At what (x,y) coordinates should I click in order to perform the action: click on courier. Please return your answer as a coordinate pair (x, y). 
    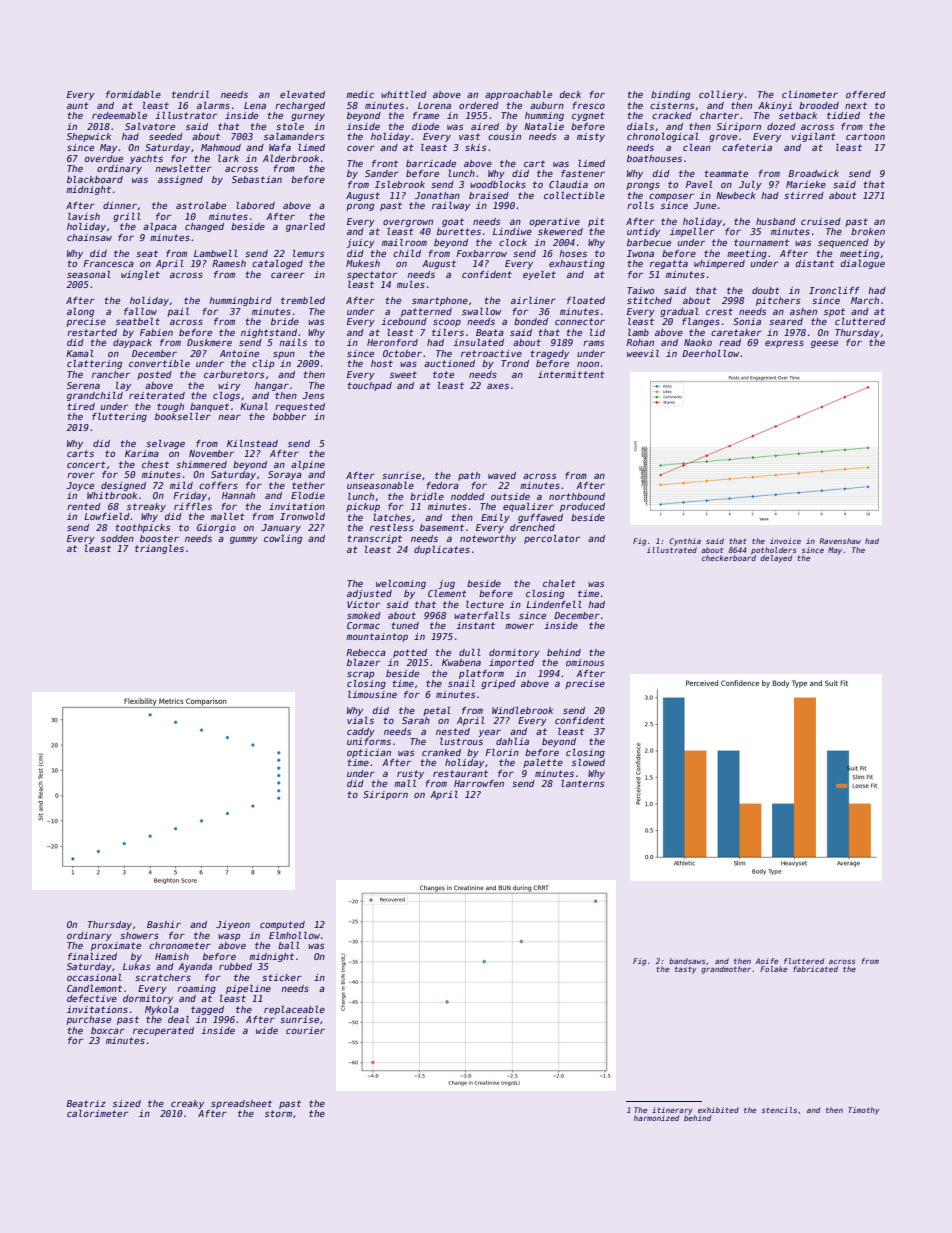
    Looking at the image, I should click on (305, 1030).
